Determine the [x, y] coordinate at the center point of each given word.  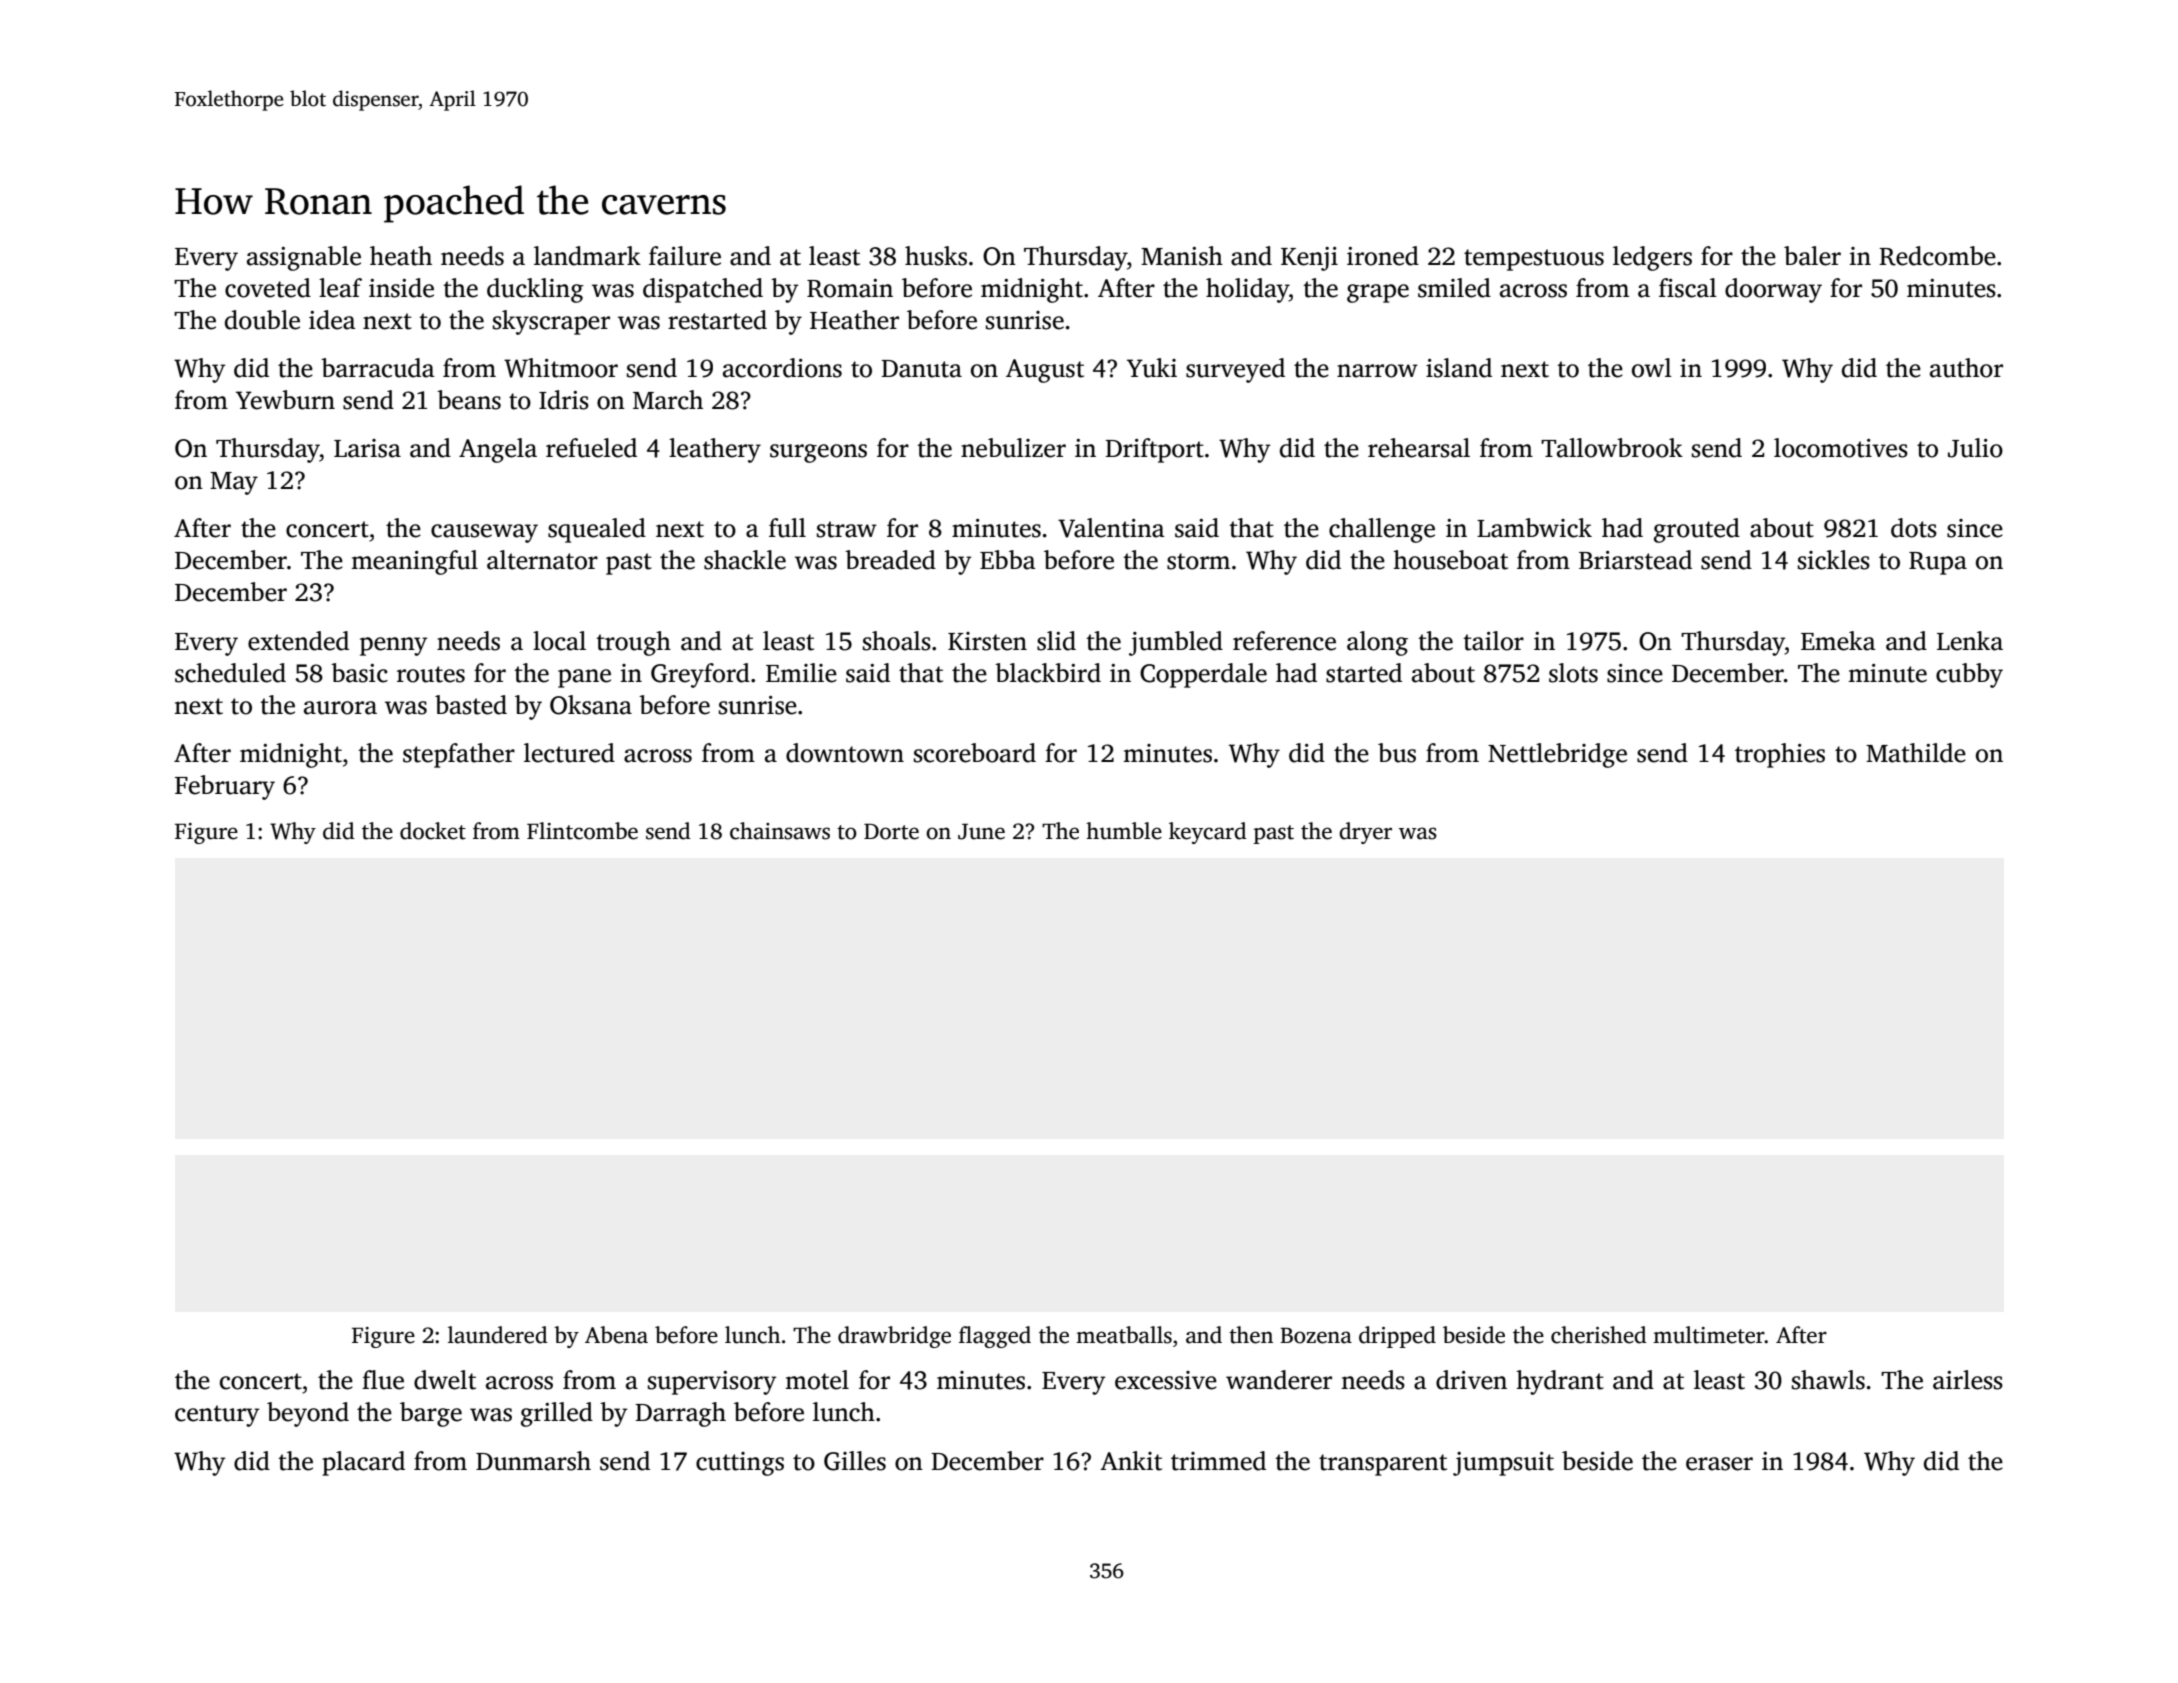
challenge [1382, 530]
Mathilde [1916, 753]
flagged [995, 1337]
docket [433, 831]
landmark [587, 256]
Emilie [801, 673]
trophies [1780, 755]
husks [936, 256]
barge [431, 1414]
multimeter [1709, 1335]
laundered [498, 1335]
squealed [597, 530]
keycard [1208, 833]
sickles [1834, 560]
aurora [340, 708]
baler [1812, 256]
